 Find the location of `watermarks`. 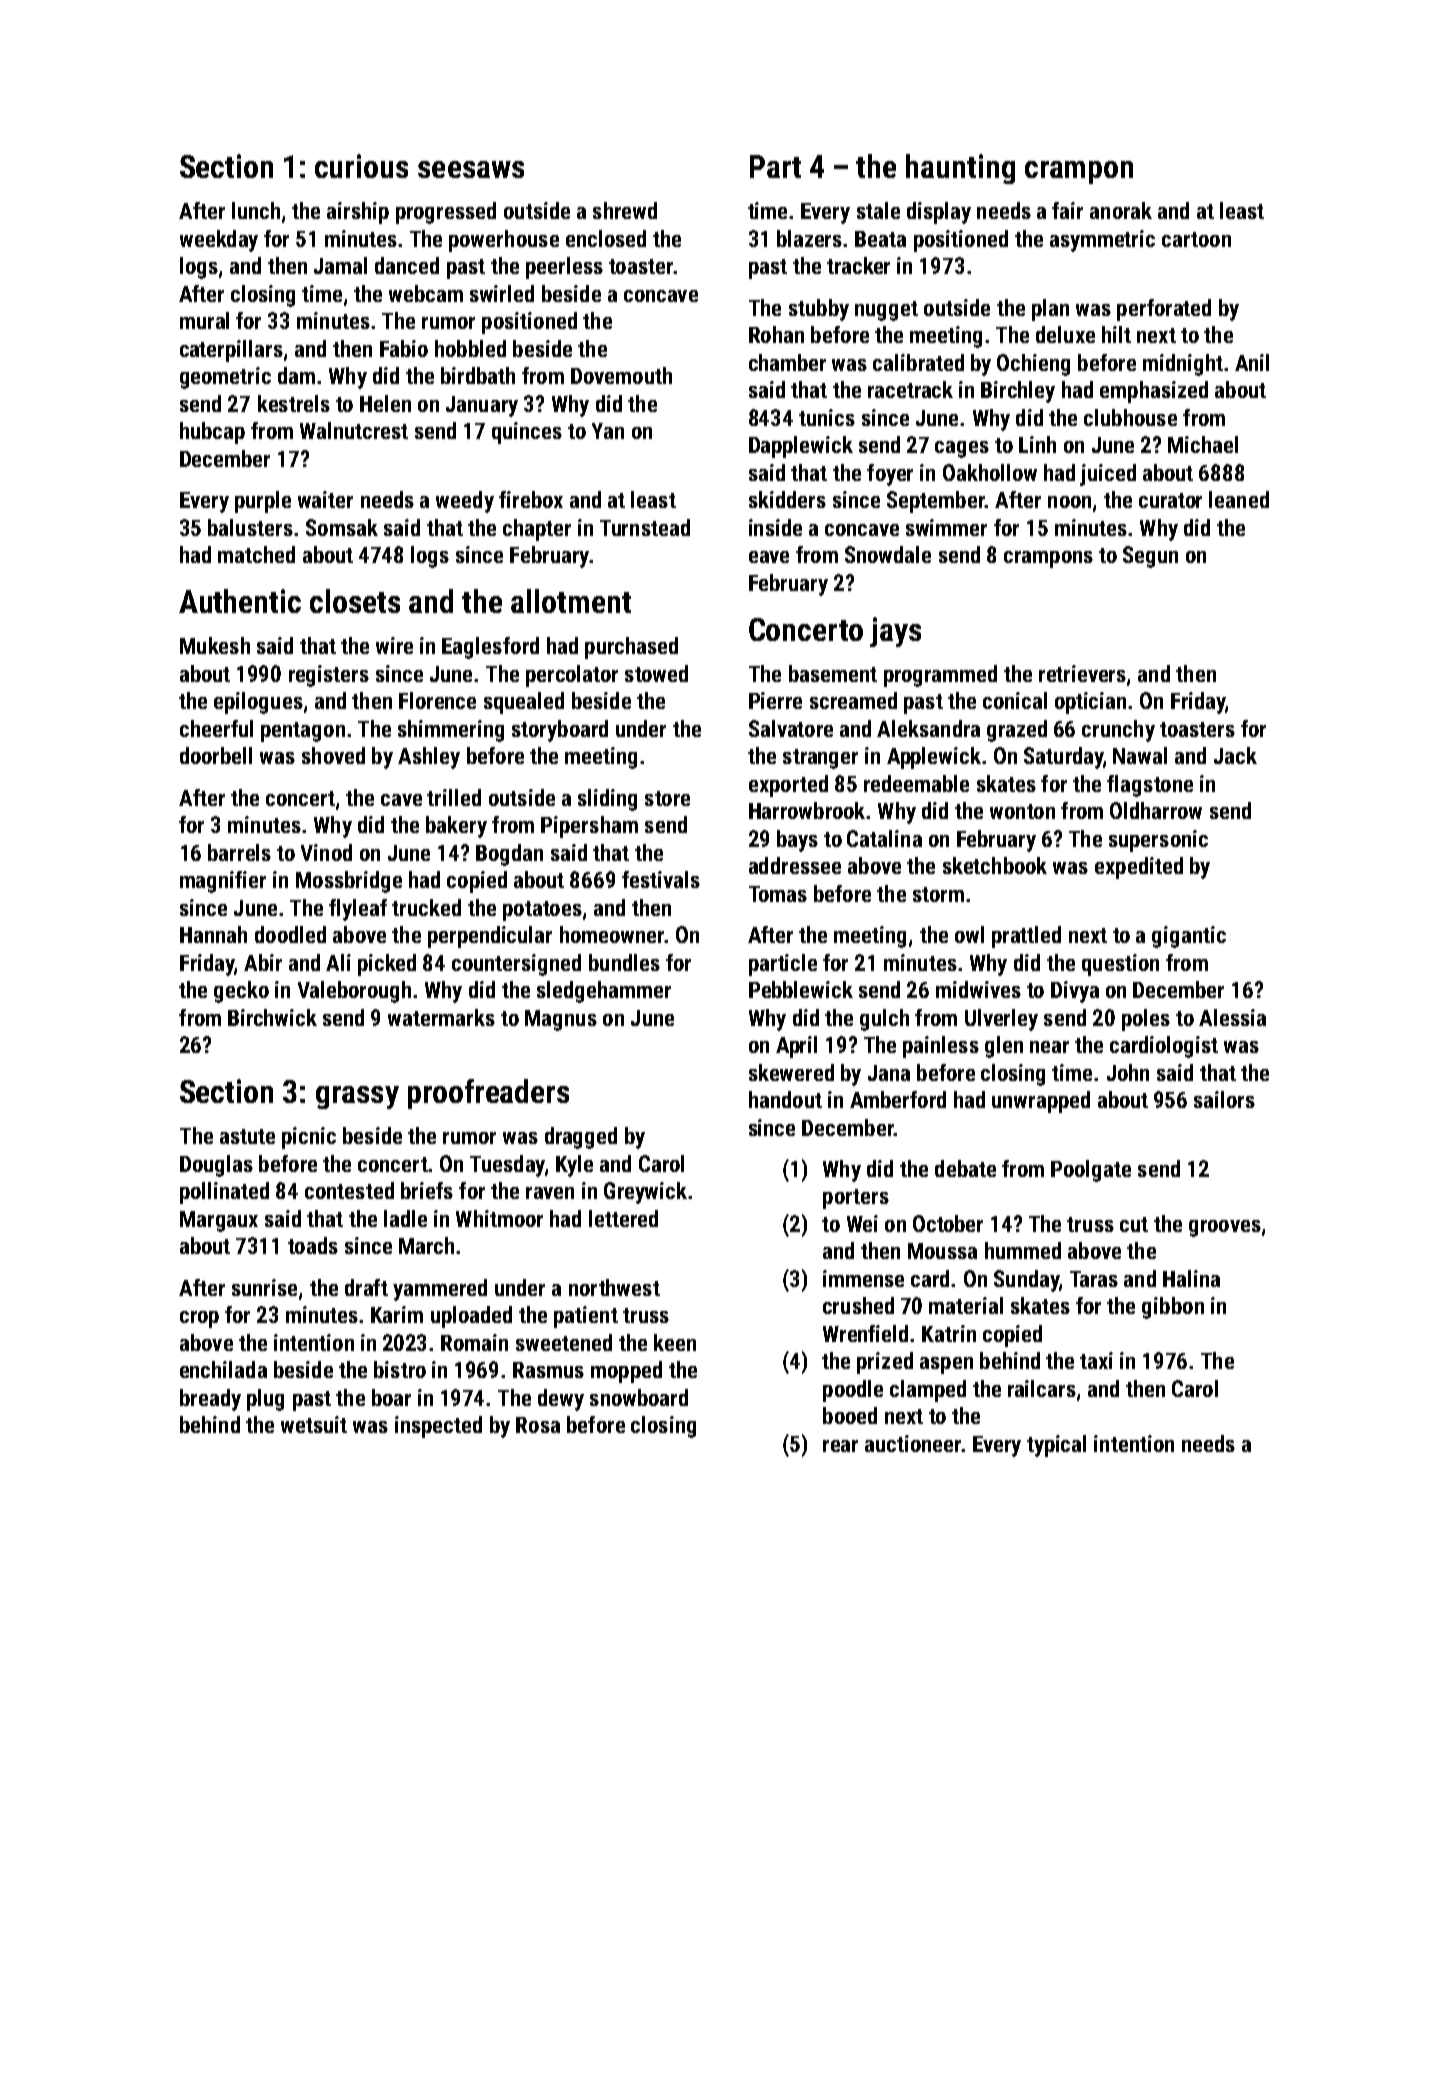

watermarks is located at coordinates (441, 1017).
